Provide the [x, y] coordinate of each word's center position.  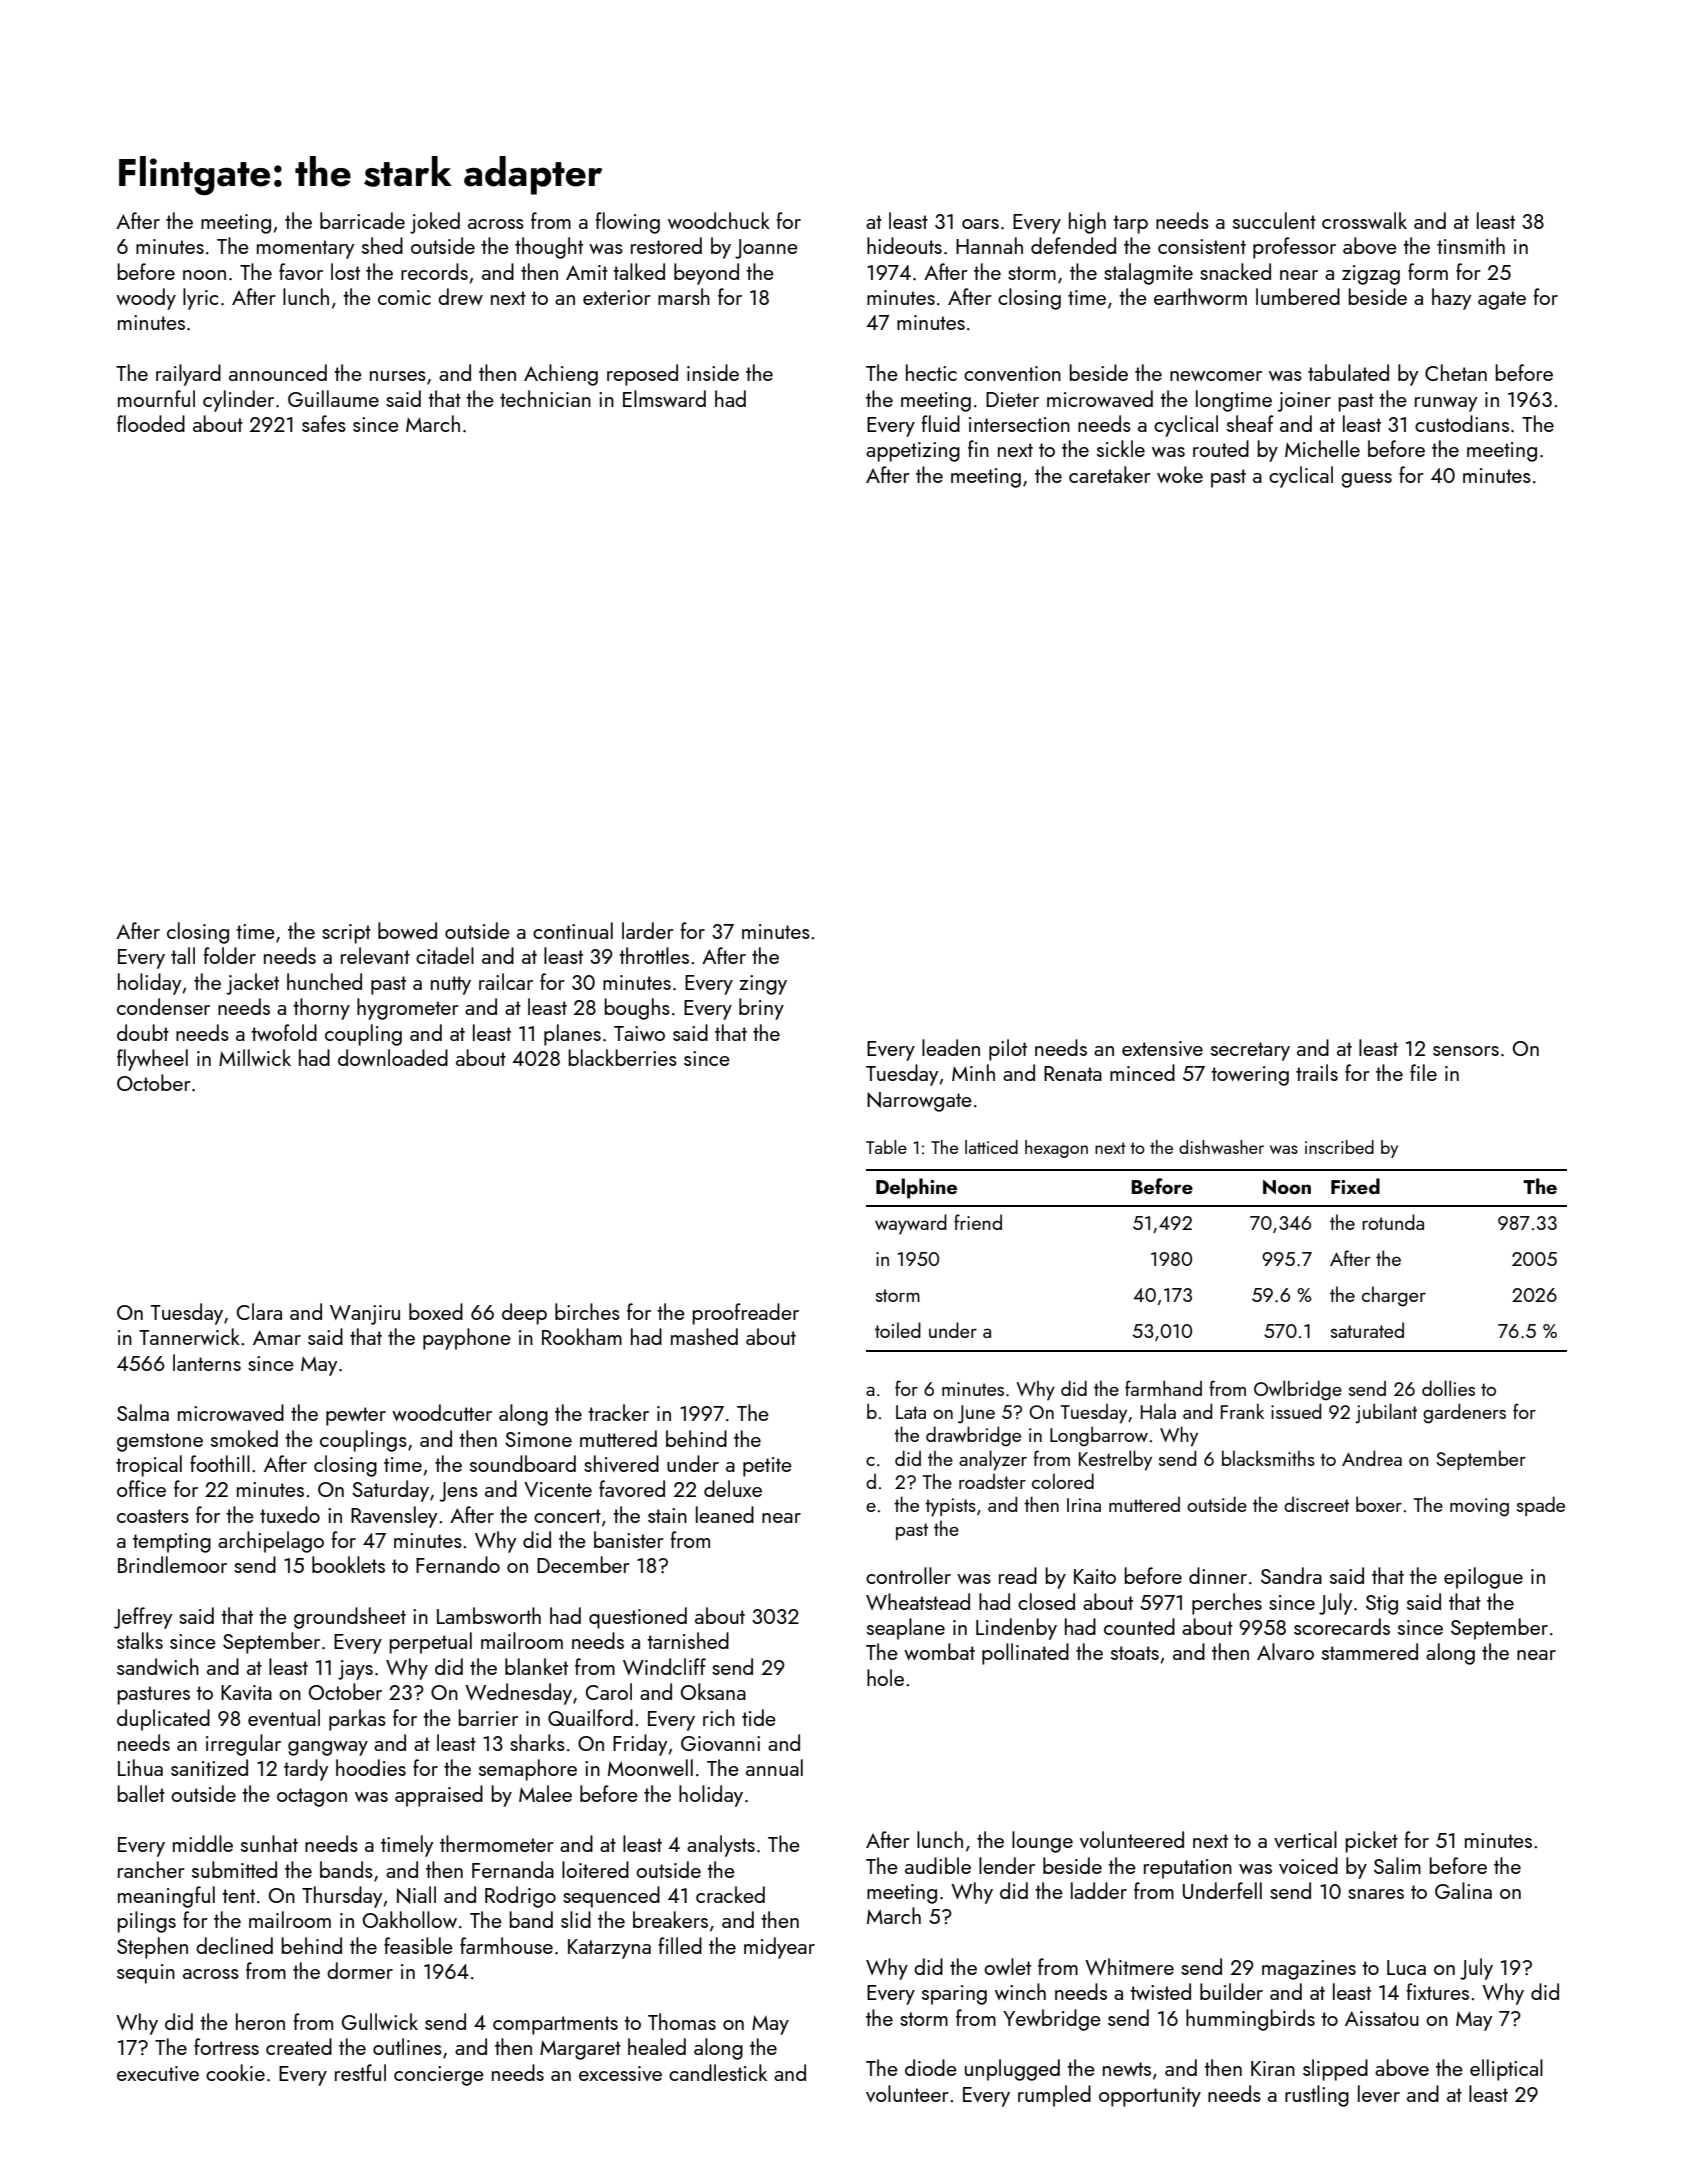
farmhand [1163, 1388]
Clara [259, 1311]
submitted [234, 1869]
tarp [1130, 224]
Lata [911, 1412]
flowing [628, 223]
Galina [1463, 1890]
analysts [721, 1846]
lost [345, 271]
